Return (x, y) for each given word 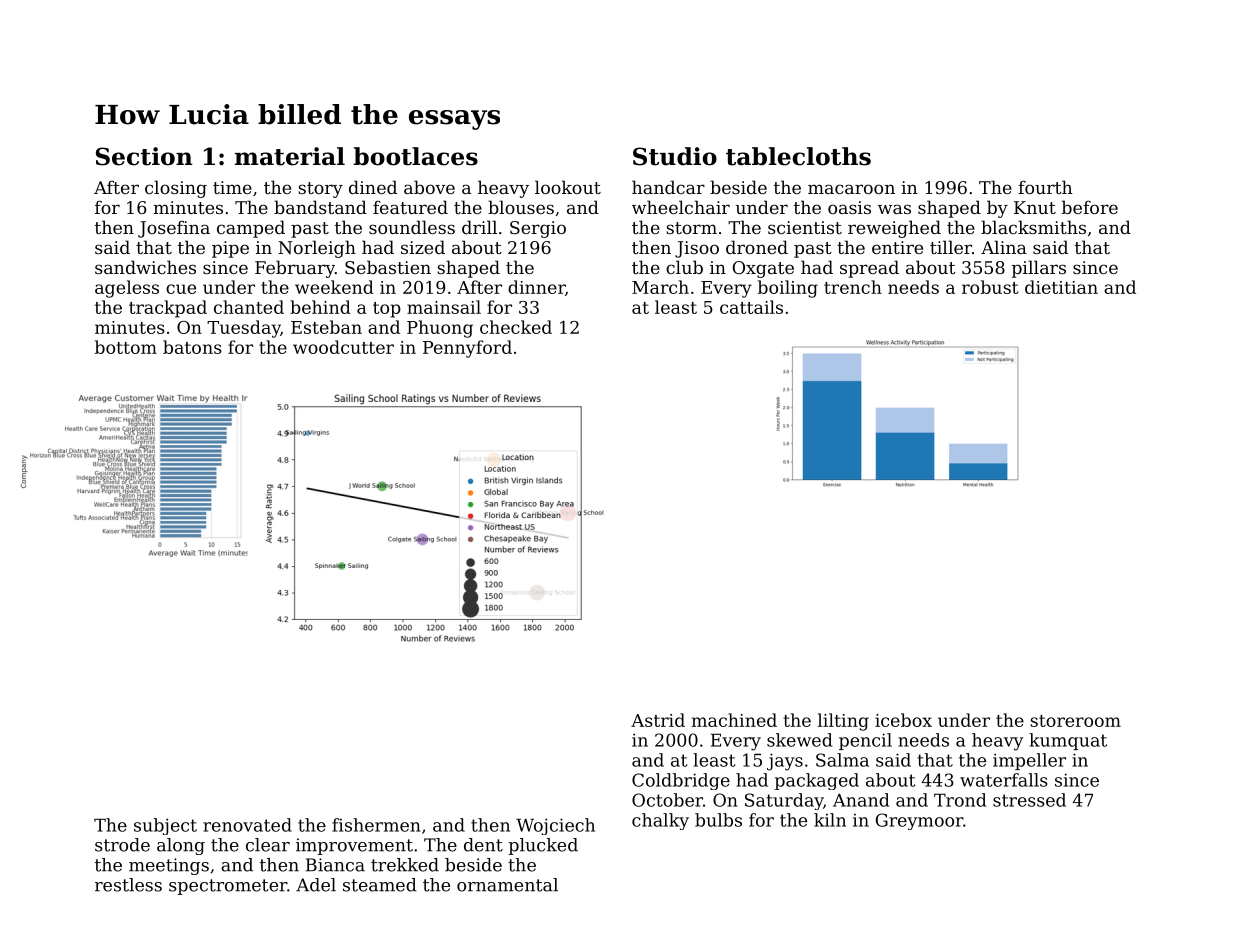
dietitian (1061, 287)
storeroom (1075, 721)
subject (165, 826)
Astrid (658, 720)
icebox (903, 720)
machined (734, 720)
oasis (849, 207)
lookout (568, 187)
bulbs (718, 820)
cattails (751, 307)
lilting (843, 722)
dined (373, 187)
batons (192, 347)
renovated (247, 825)
